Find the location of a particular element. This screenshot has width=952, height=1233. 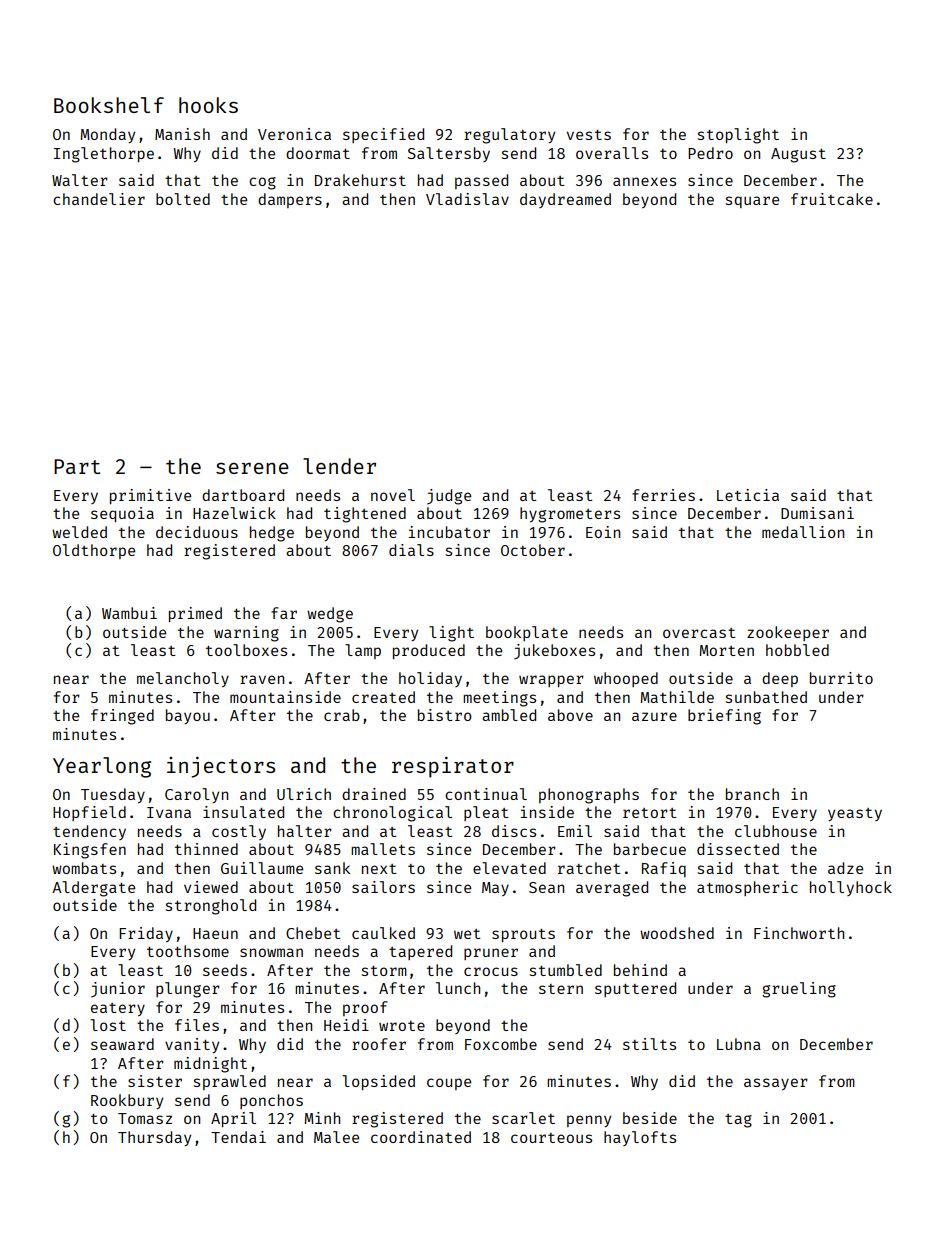

Pedro is located at coordinates (710, 153).
